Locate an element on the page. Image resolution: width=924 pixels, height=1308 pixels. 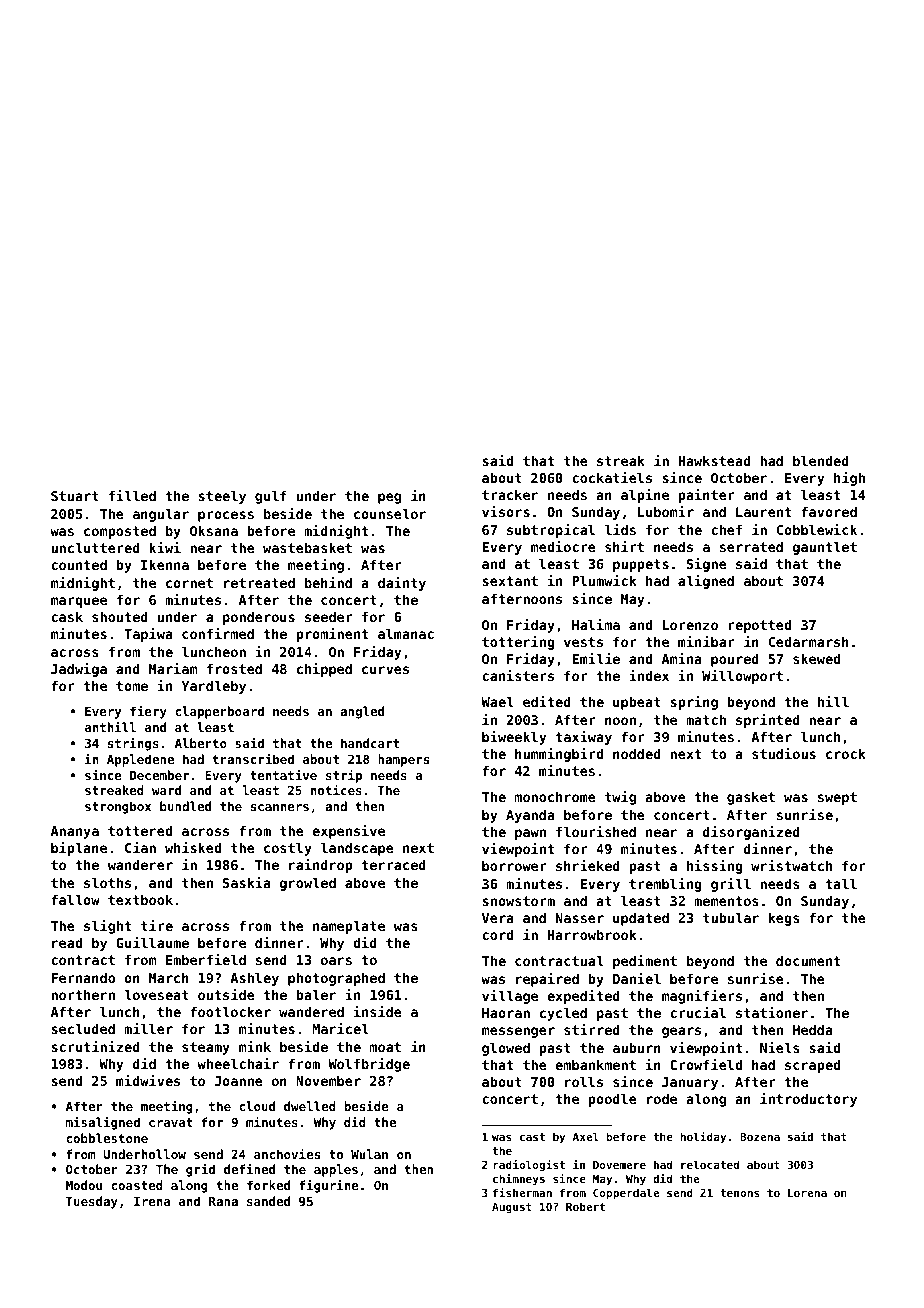
photographed is located at coordinates (336, 979).
